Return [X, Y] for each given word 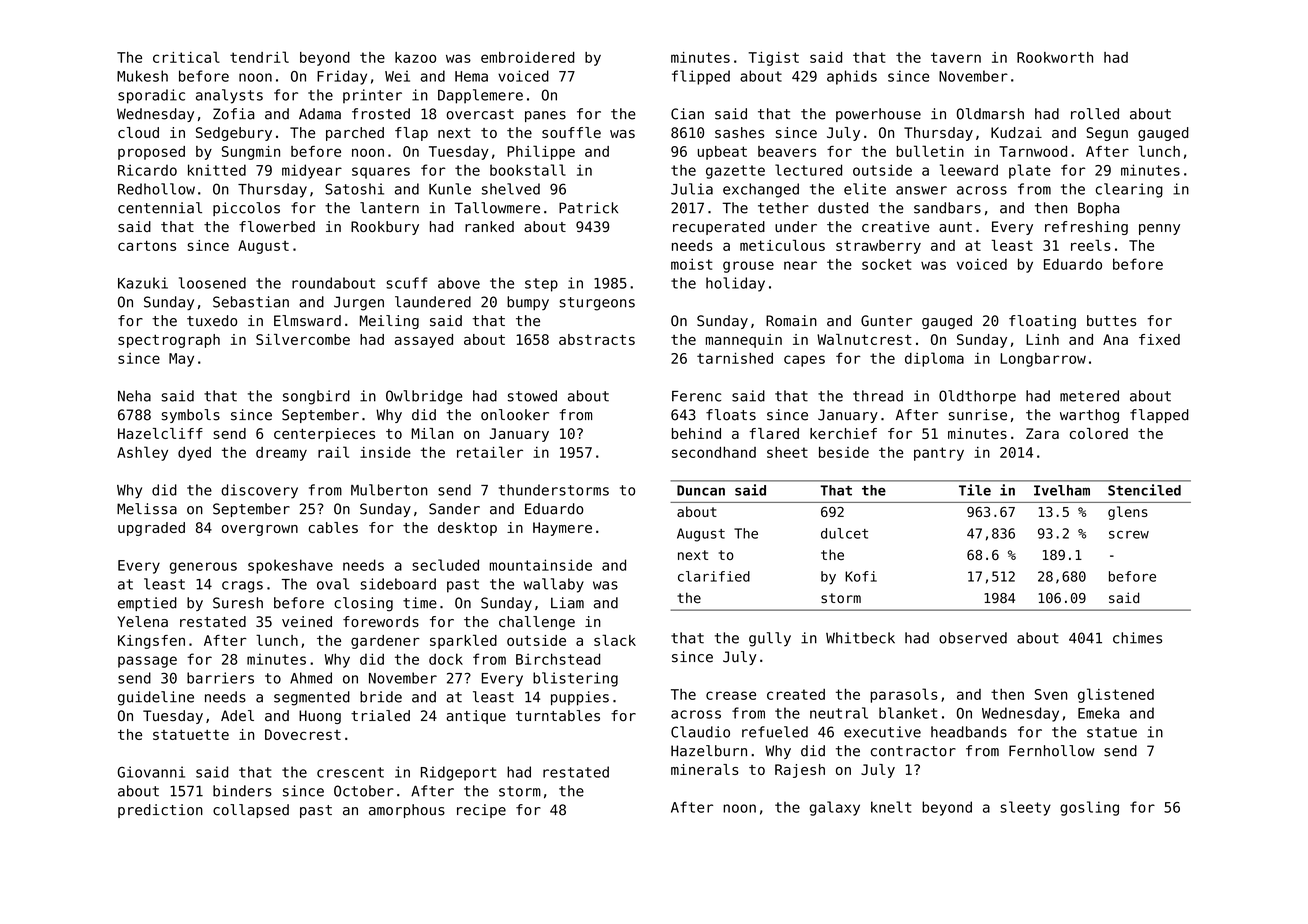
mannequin [744, 341]
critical [186, 57]
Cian [687, 114]
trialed [380, 716]
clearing [1129, 190]
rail [333, 452]
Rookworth [1055, 57]
